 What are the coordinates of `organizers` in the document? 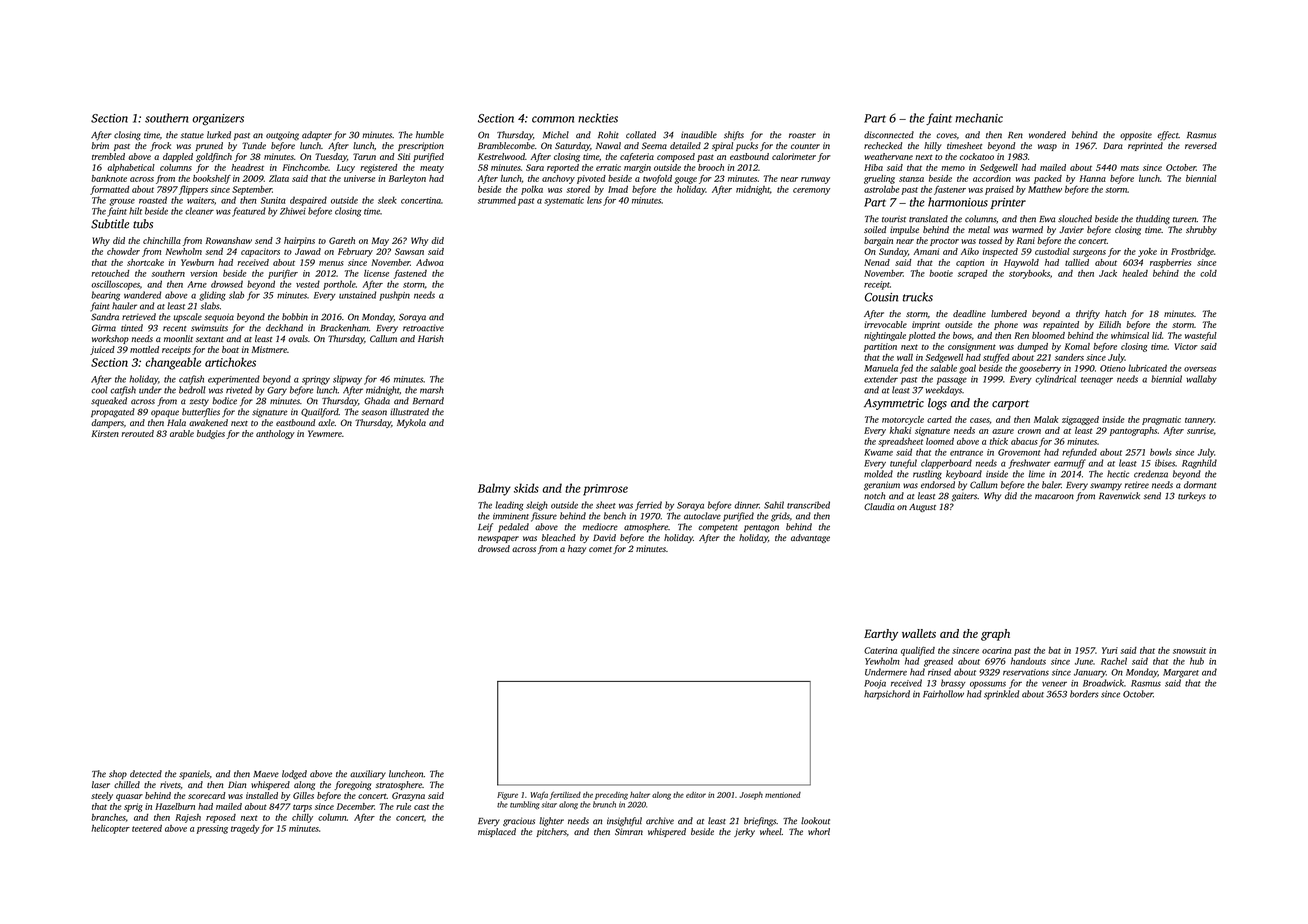 It's located at (218, 119).
